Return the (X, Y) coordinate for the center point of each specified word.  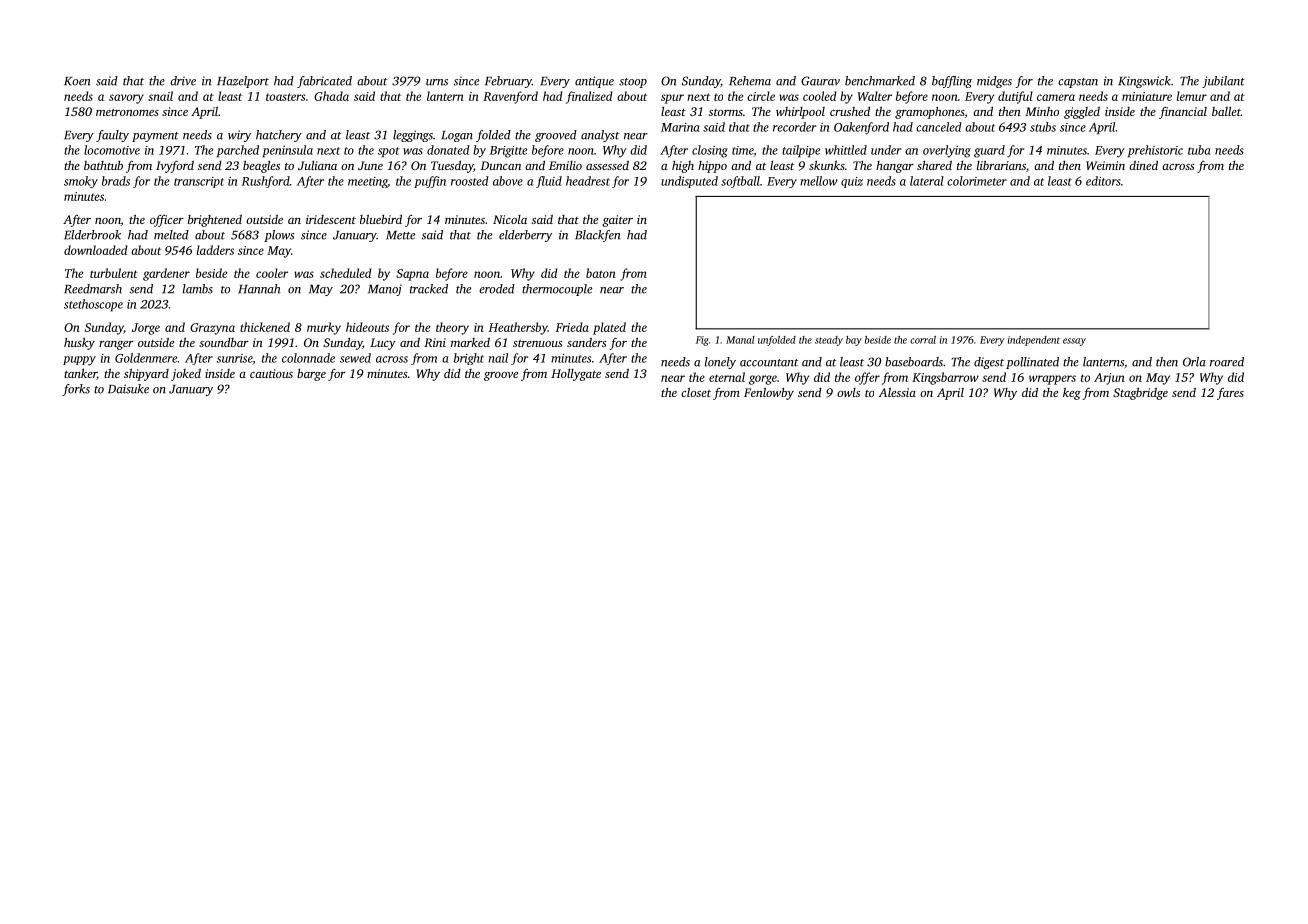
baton (601, 273)
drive (183, 81)
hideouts (367, 327)
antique (594, 82)
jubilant (1223, 82)
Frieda (572, 327)
